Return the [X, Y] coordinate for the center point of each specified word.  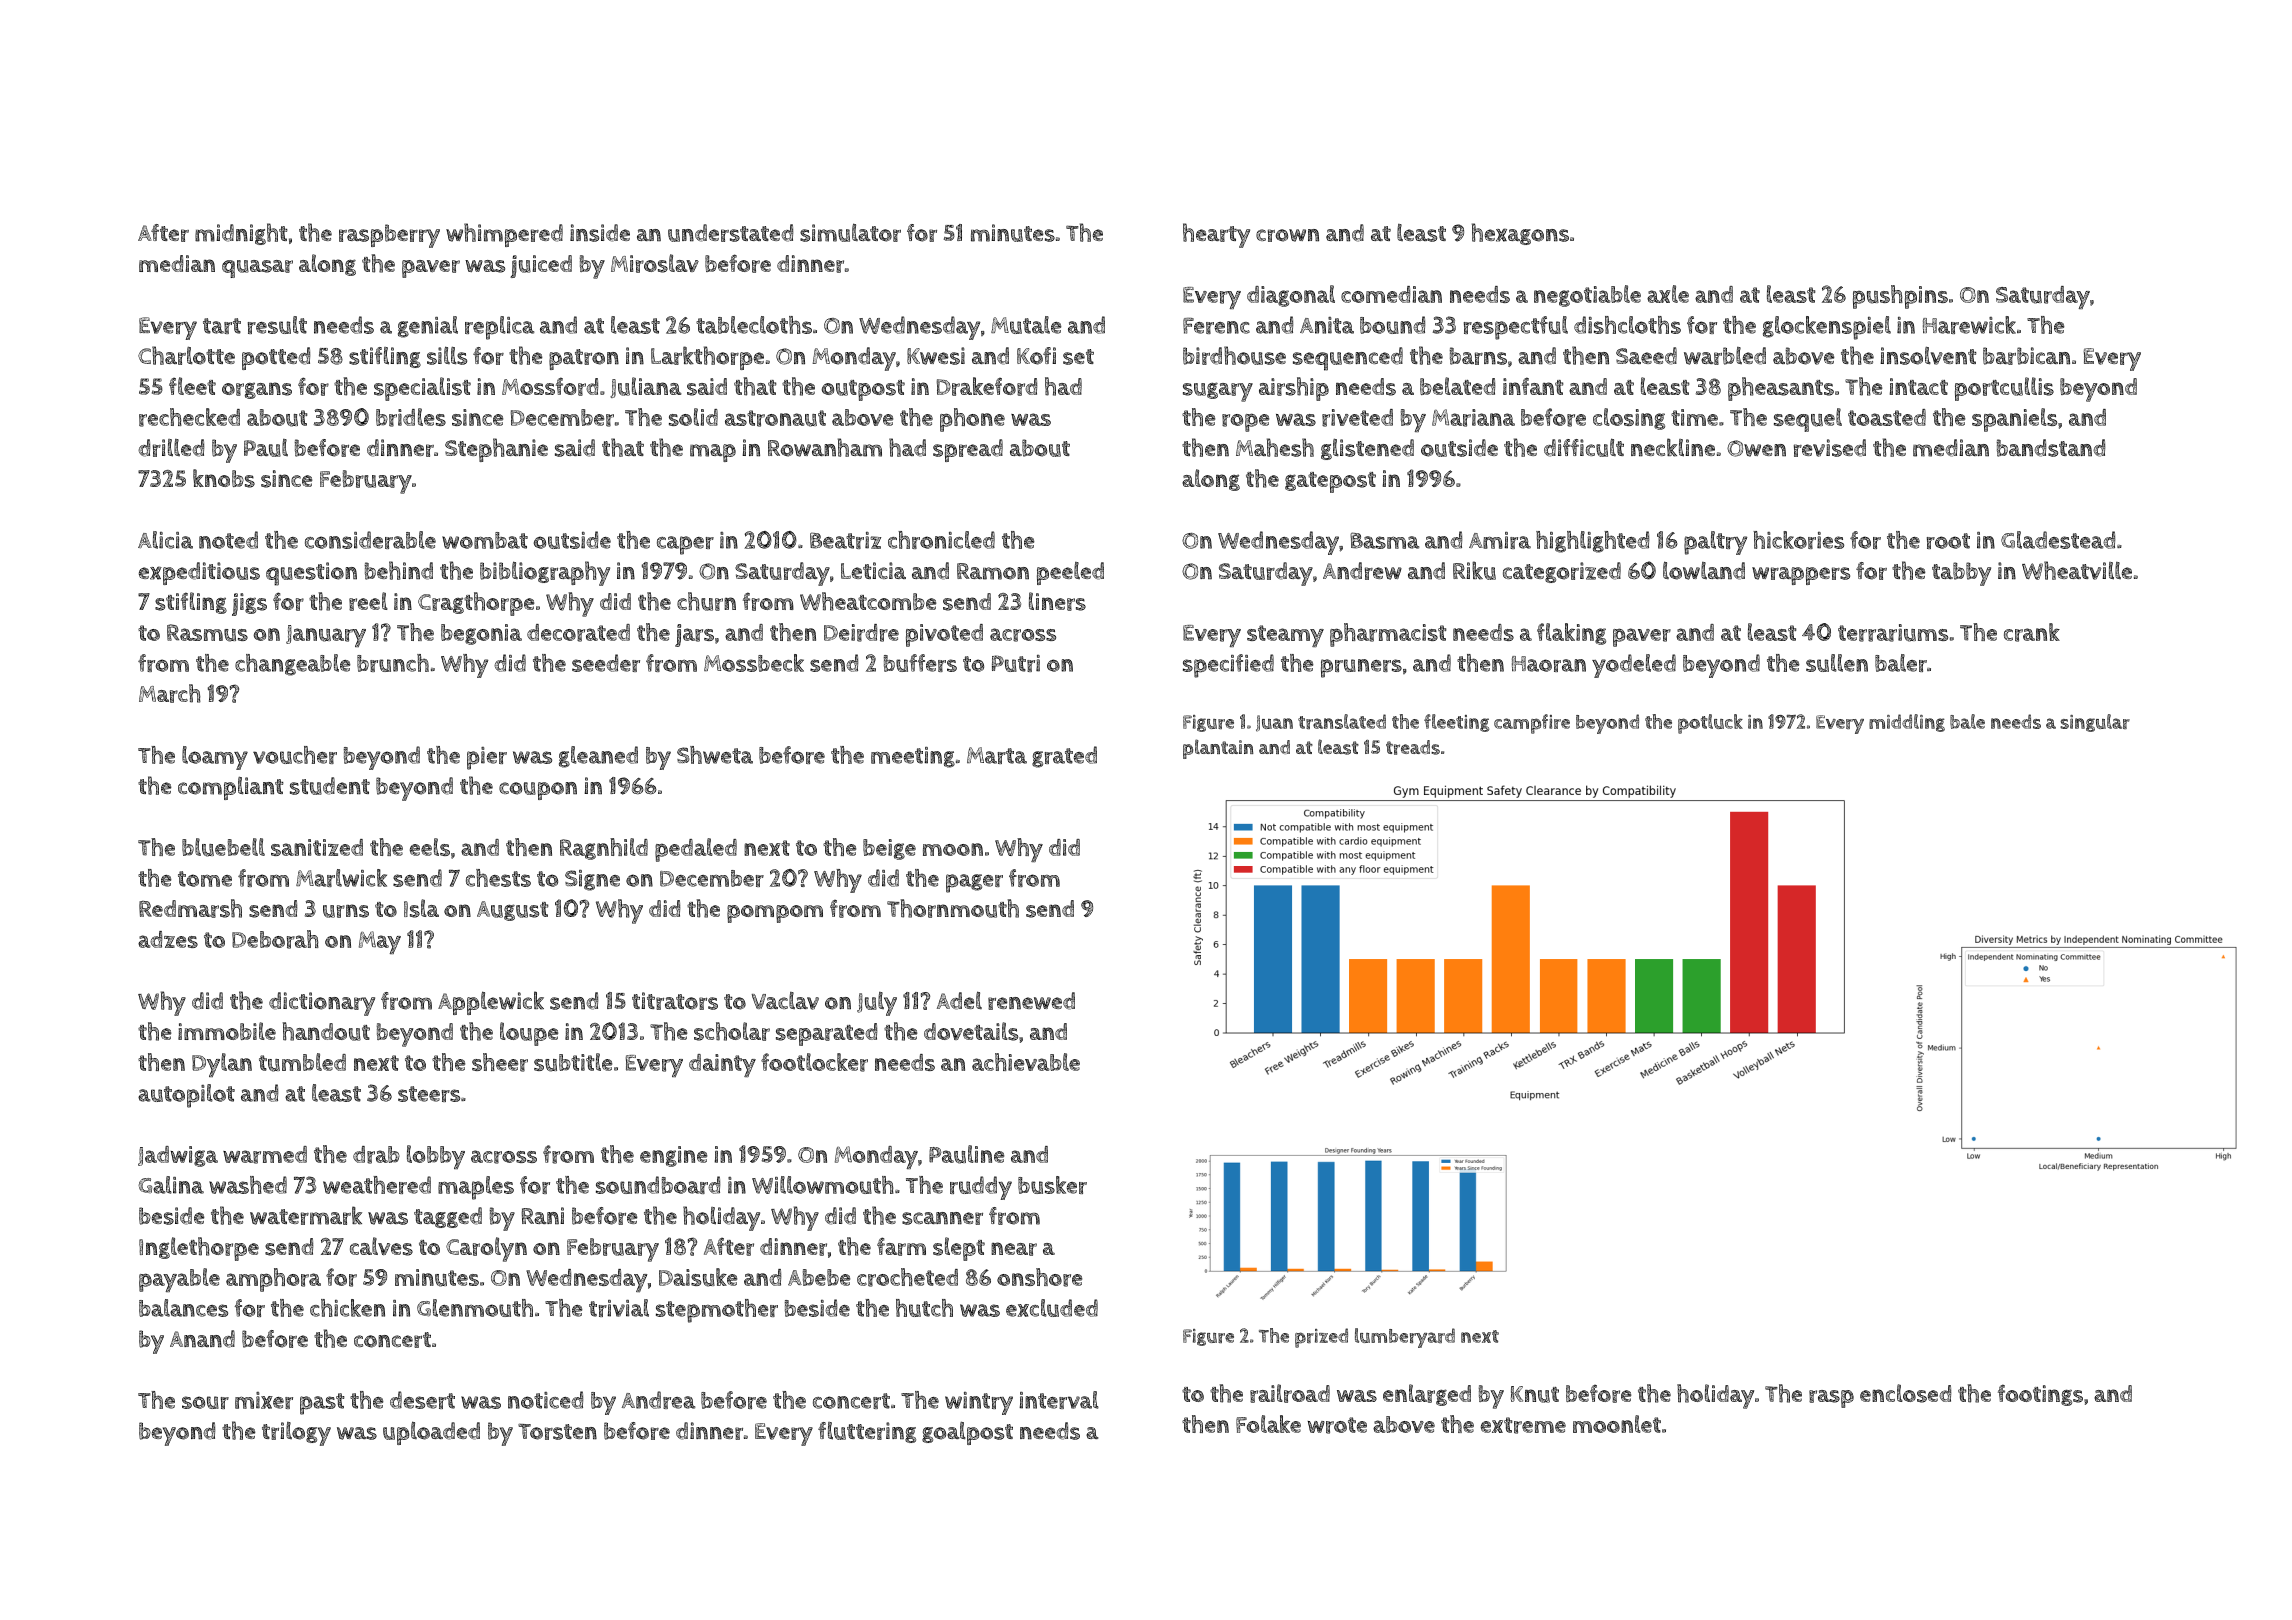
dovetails [971, 1031]
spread [968, 450]
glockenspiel [1827, 328]
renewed [1031, 1001]
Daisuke [698, 1277]
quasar [257, 269]
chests [498, 878]
